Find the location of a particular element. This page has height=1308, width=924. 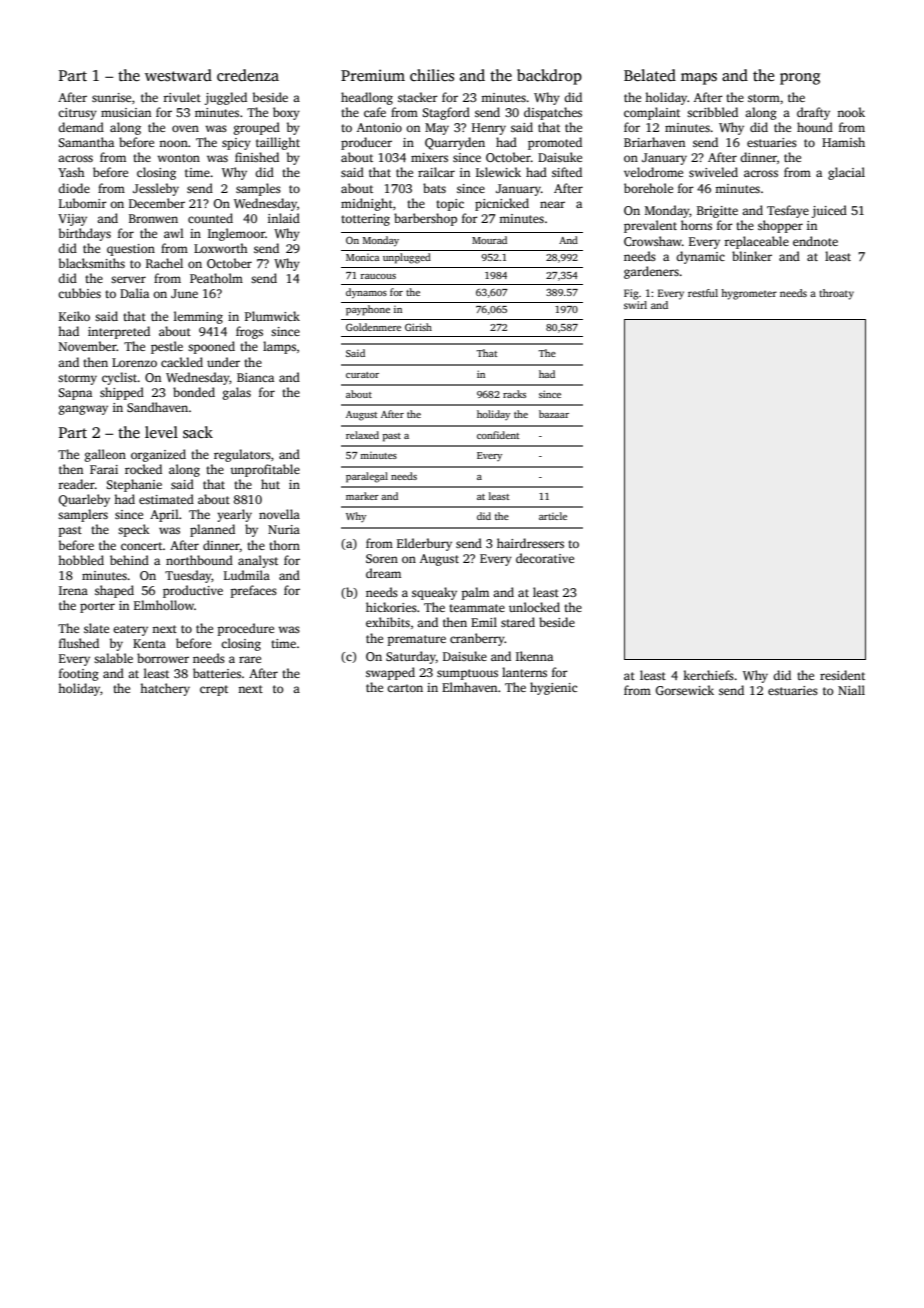

article is located at coordinates (553, 516).
